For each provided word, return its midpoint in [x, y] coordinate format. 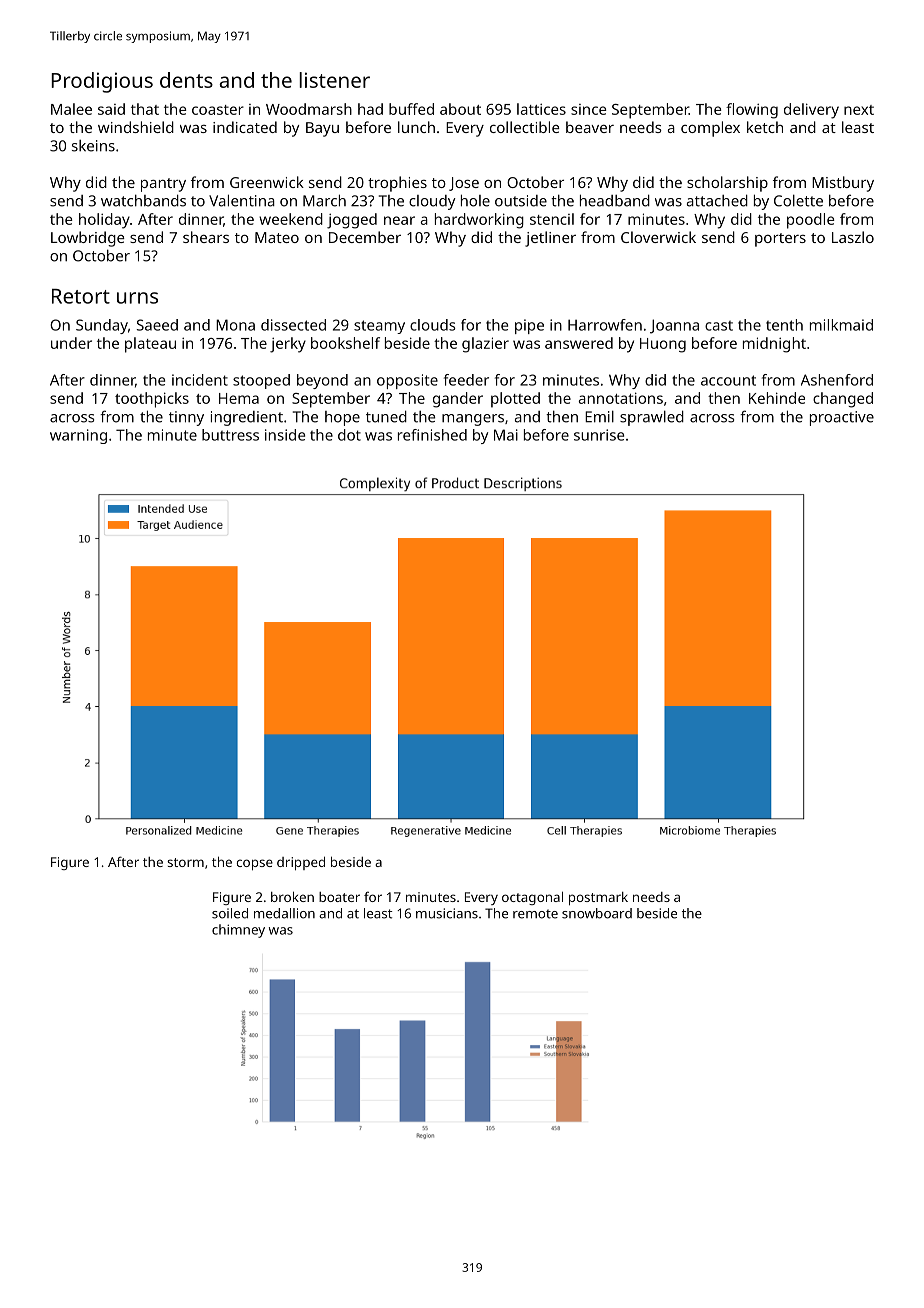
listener [334, 80]
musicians [447, 913]
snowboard [597, 913]
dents [186, 80]
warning [78, 436]
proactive [842, 418]
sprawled [652, 418]
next [859, 110]
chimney [238, 931]
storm [185, 862]
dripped [301, 863]
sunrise [599, 435]
